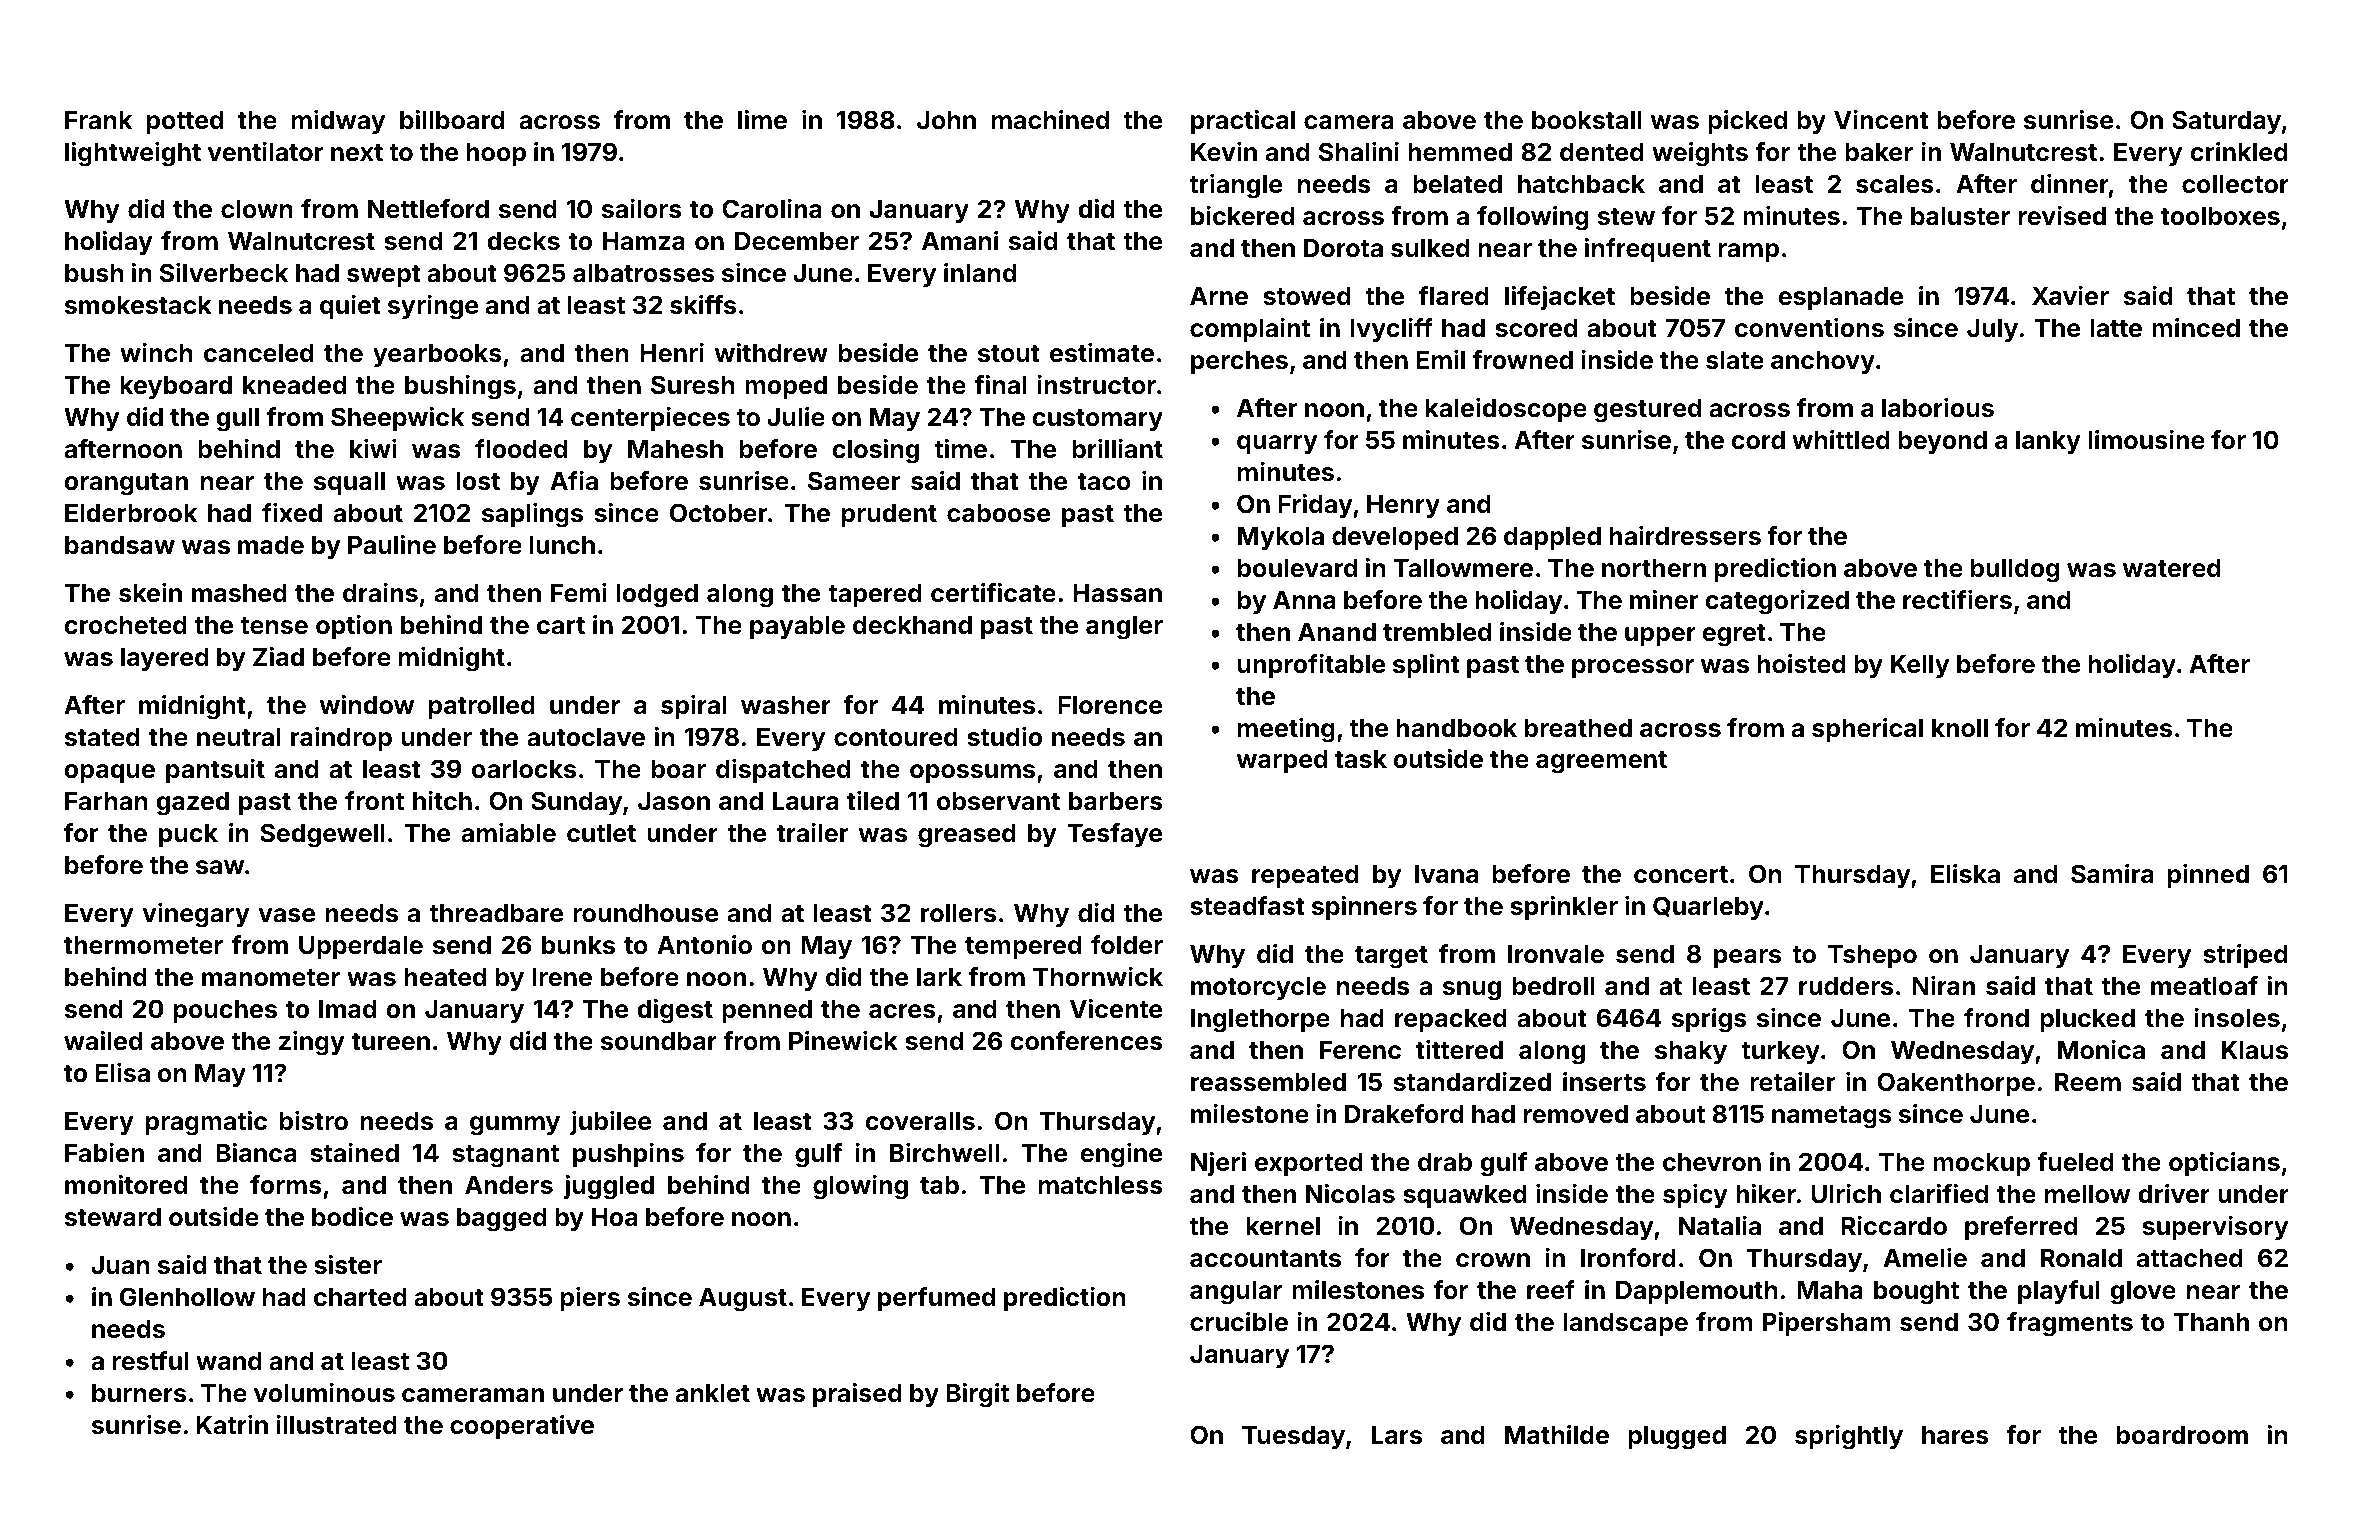 The width and height of the screenshot is (2353, 1522). What do you see at coordinates (2048, 442) in the screenshot?
I see `lanky` at bounding box center [2048, 442].
